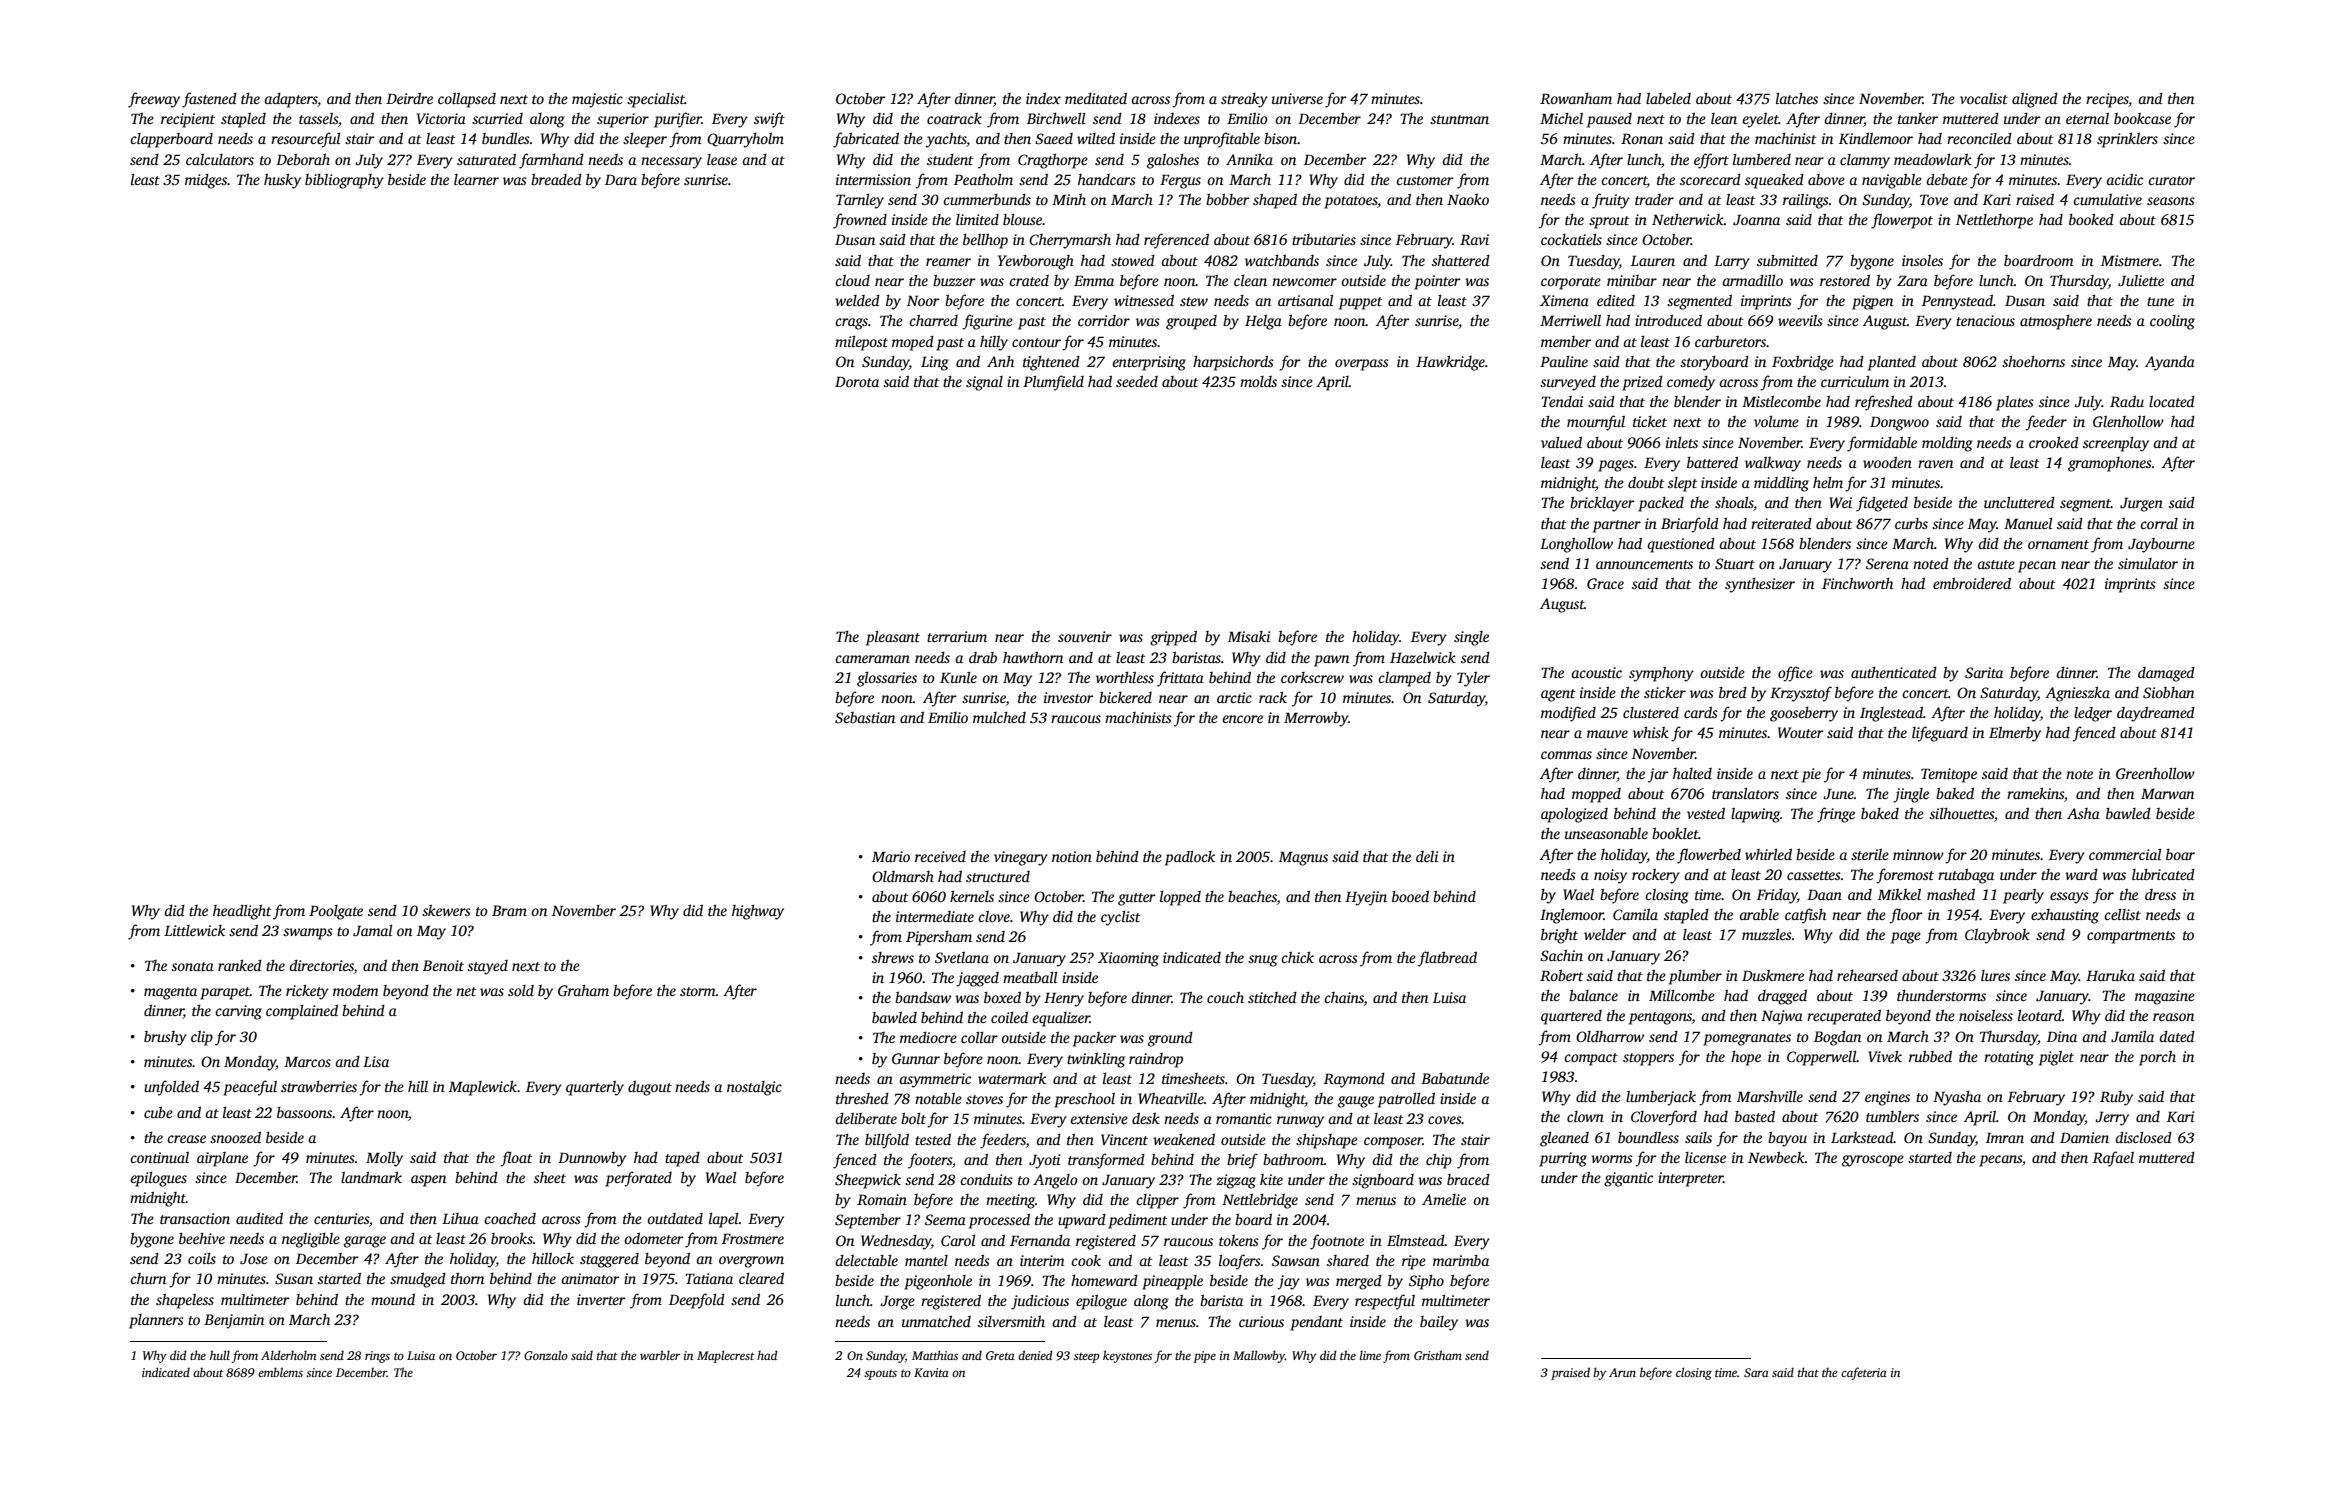 This screenshot has width=2325, height=1505. Describe the element at coordinates (1096, 138) in the screenshot. I see `wilted` at that location.
